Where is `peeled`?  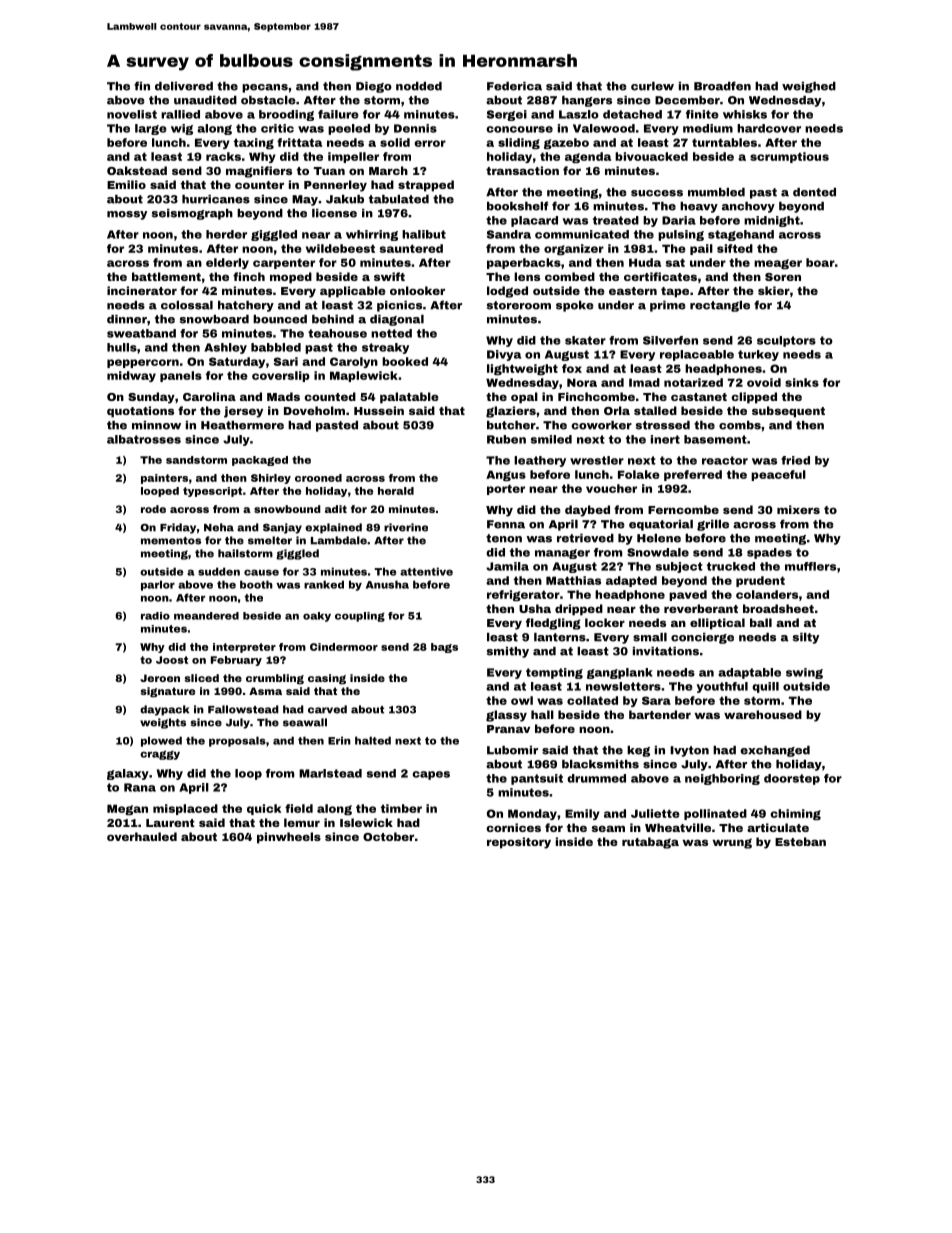
peeled is located at coordinates (349, 129).
